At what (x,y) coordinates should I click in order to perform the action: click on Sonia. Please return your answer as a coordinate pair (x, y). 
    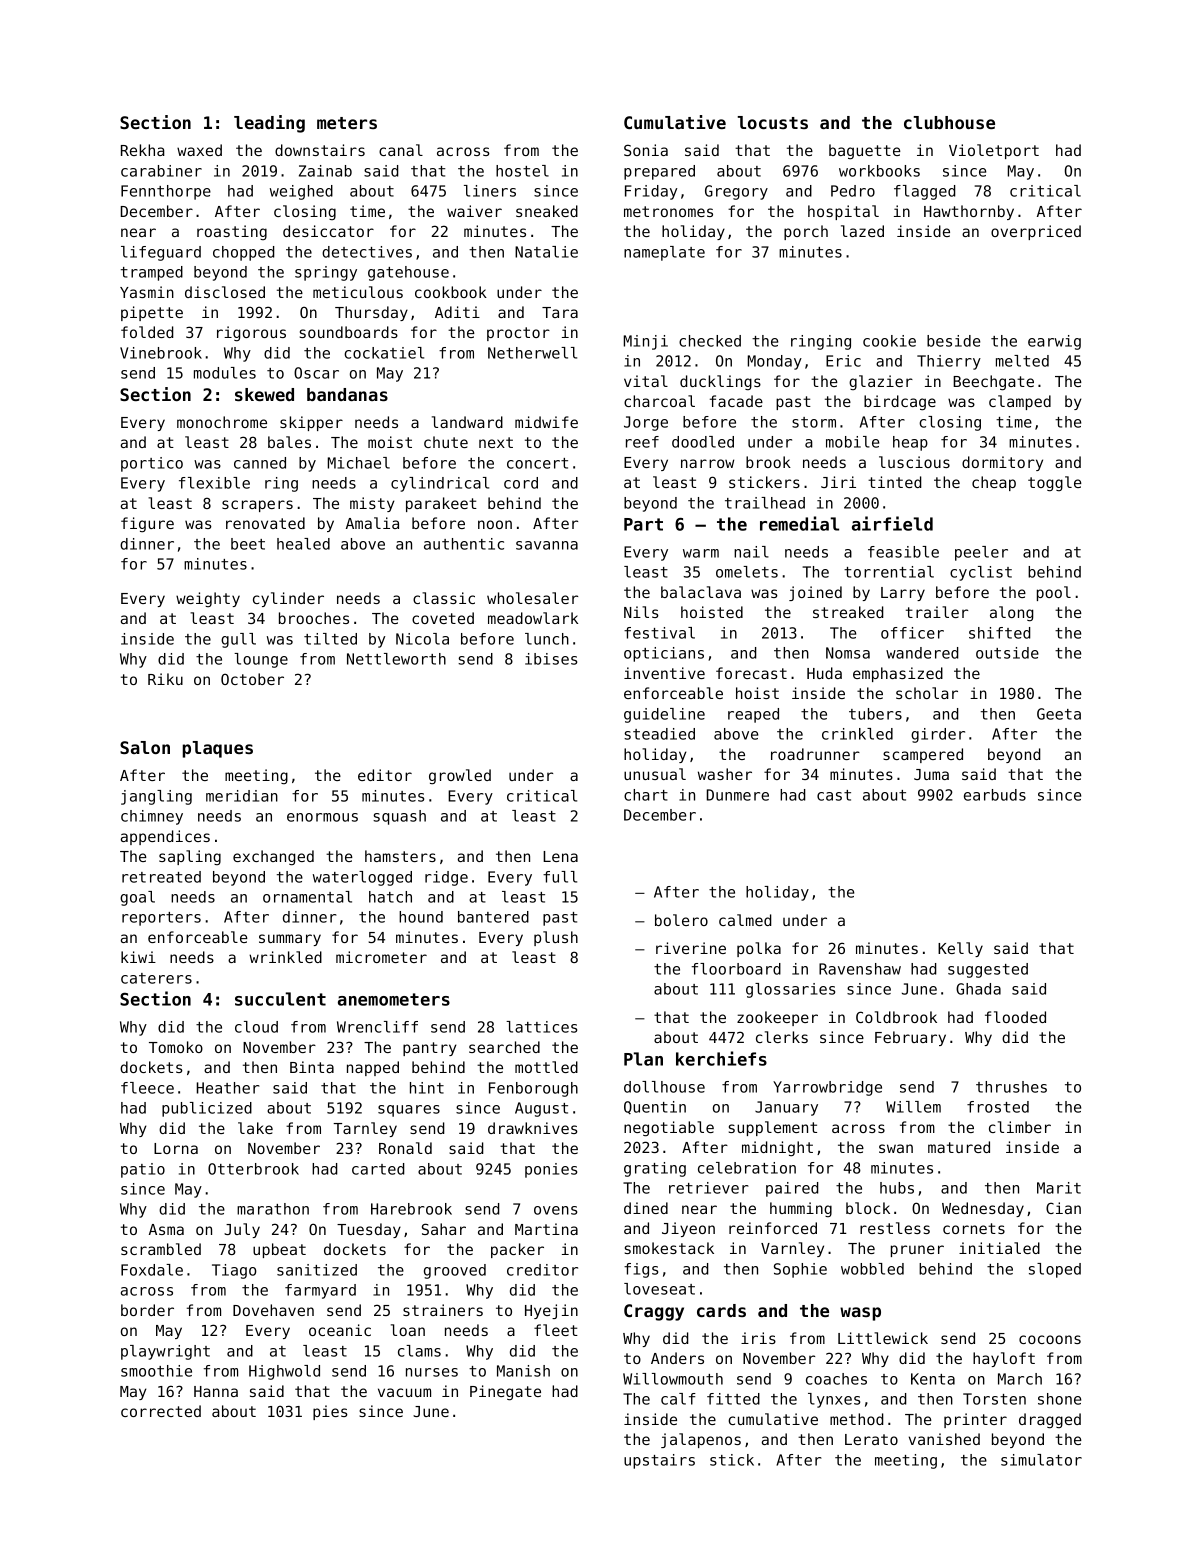
    Looking at the image, I should click on (646, 150).
